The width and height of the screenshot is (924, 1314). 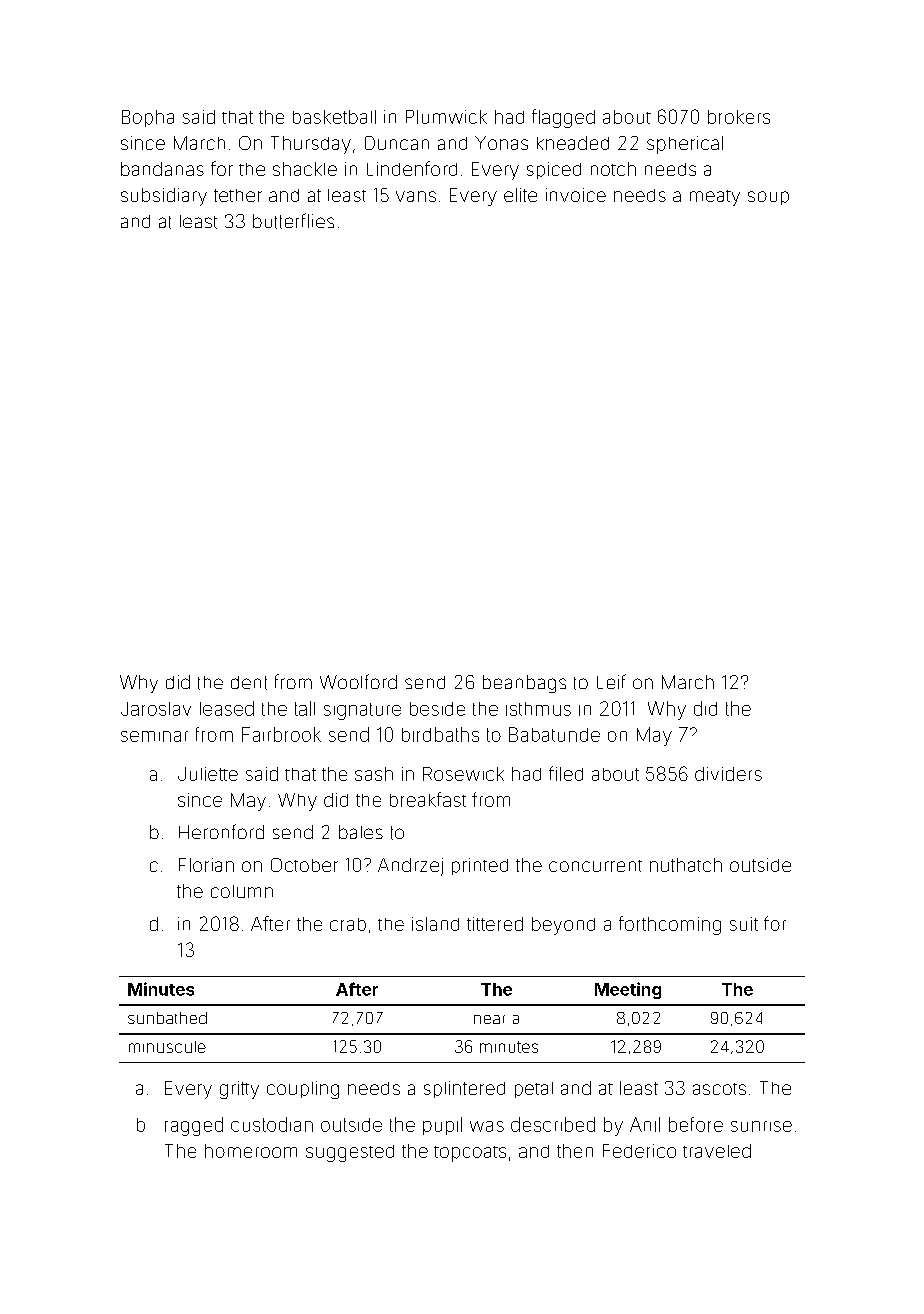 What do you see at coordinates (487, 1126) in the screenshot?
I see `was` at bounding box center [487, 1126].
